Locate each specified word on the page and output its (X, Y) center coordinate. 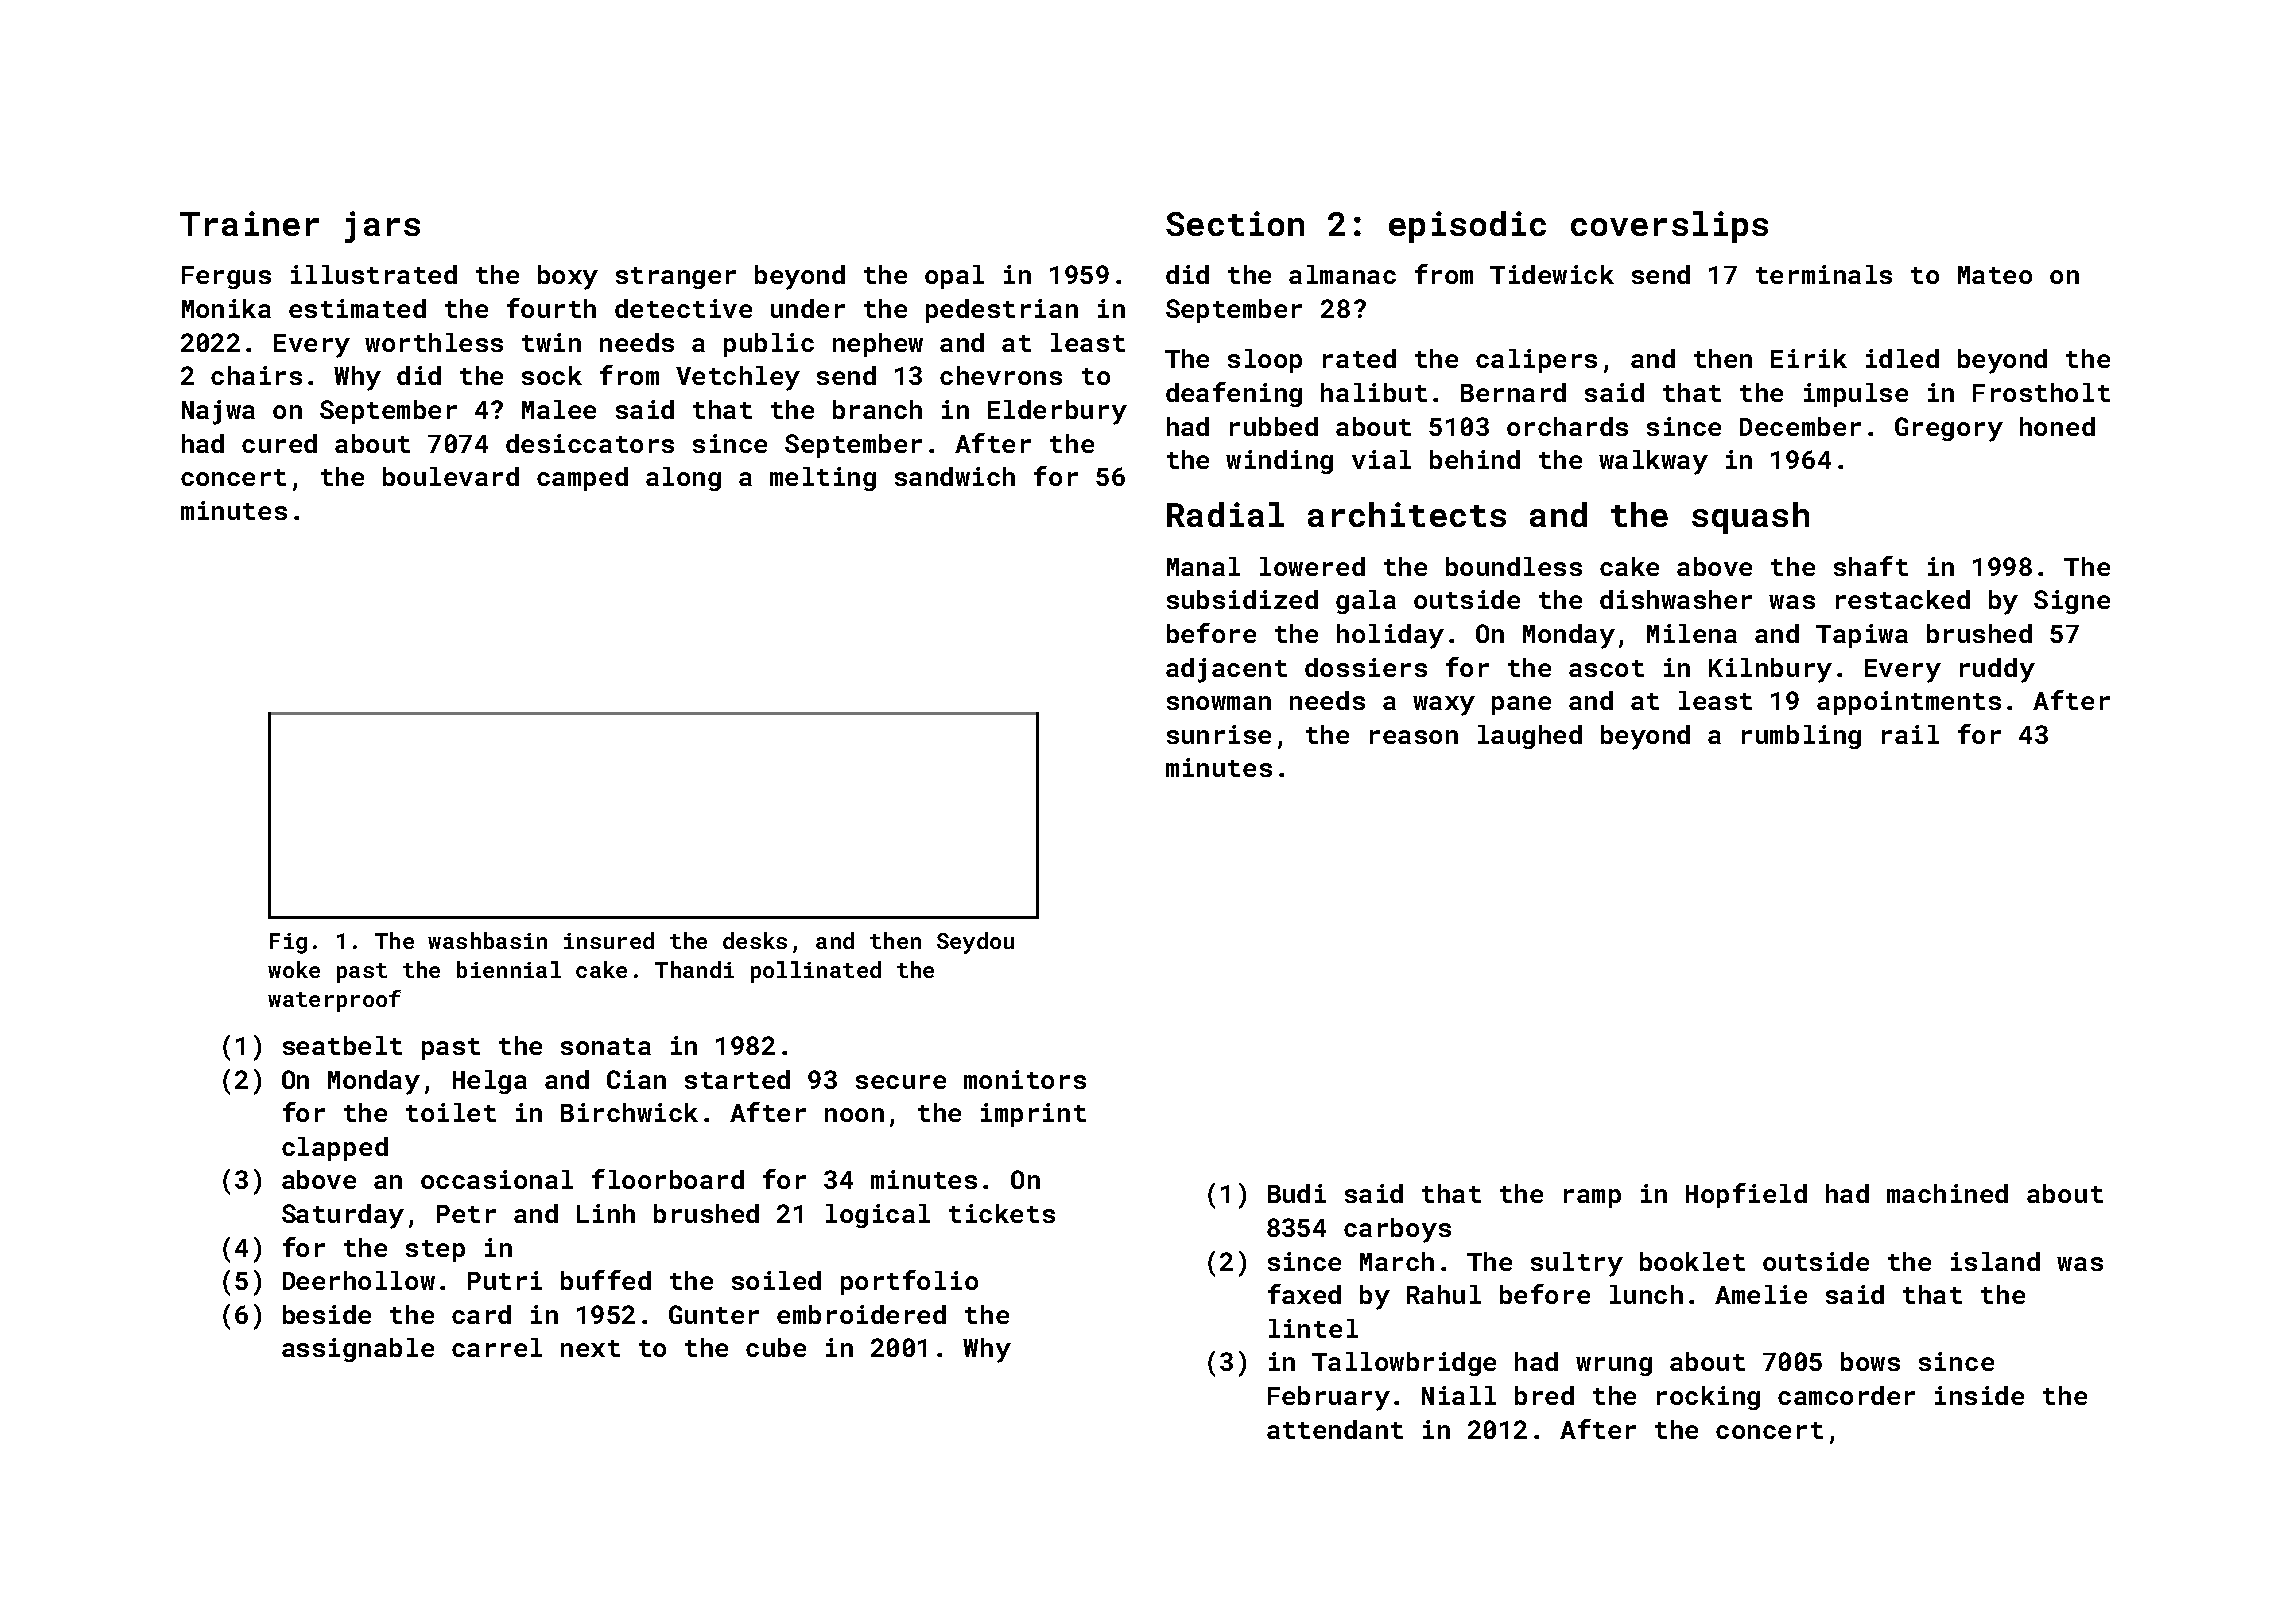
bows (1870, 1361)
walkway (1653, 462)
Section (1235, 223)
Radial (1225, 514)
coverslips (1669, 227)
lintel (1313, 1328)
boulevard (451, 476)
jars (382, 227)
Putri (505, 1280)
